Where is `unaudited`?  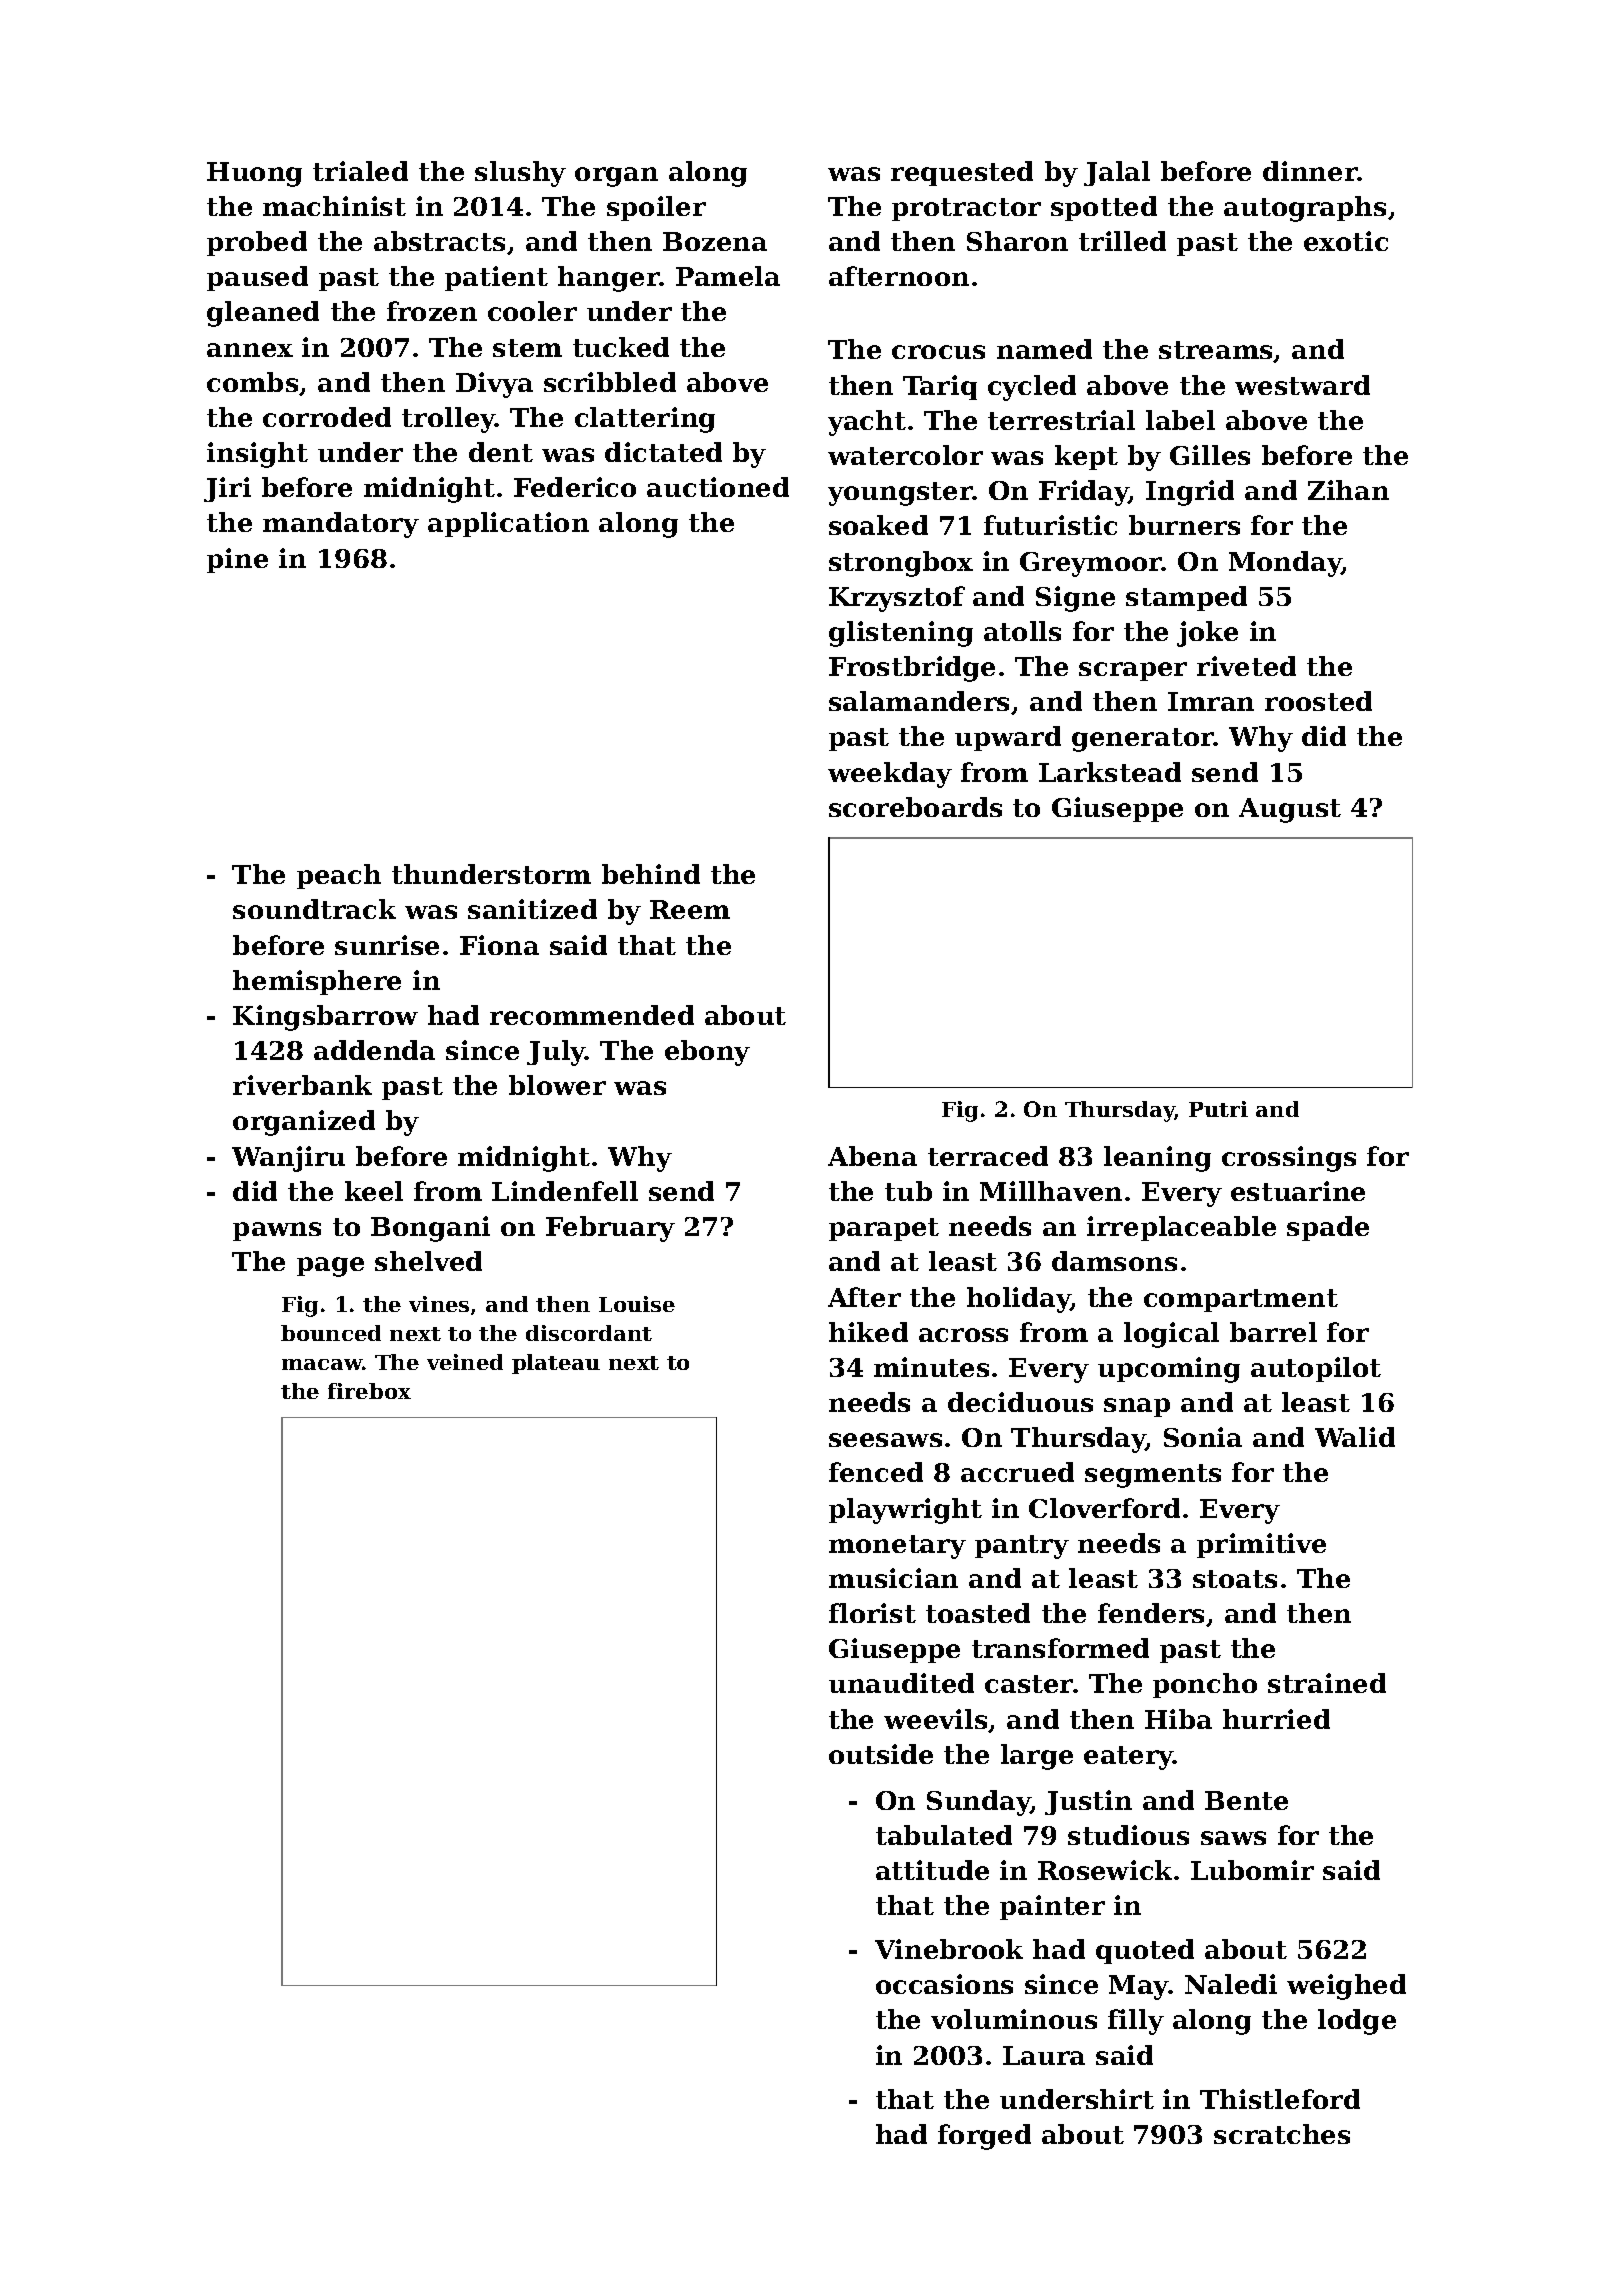
unaudited is located at coordinates (901, 1683).
